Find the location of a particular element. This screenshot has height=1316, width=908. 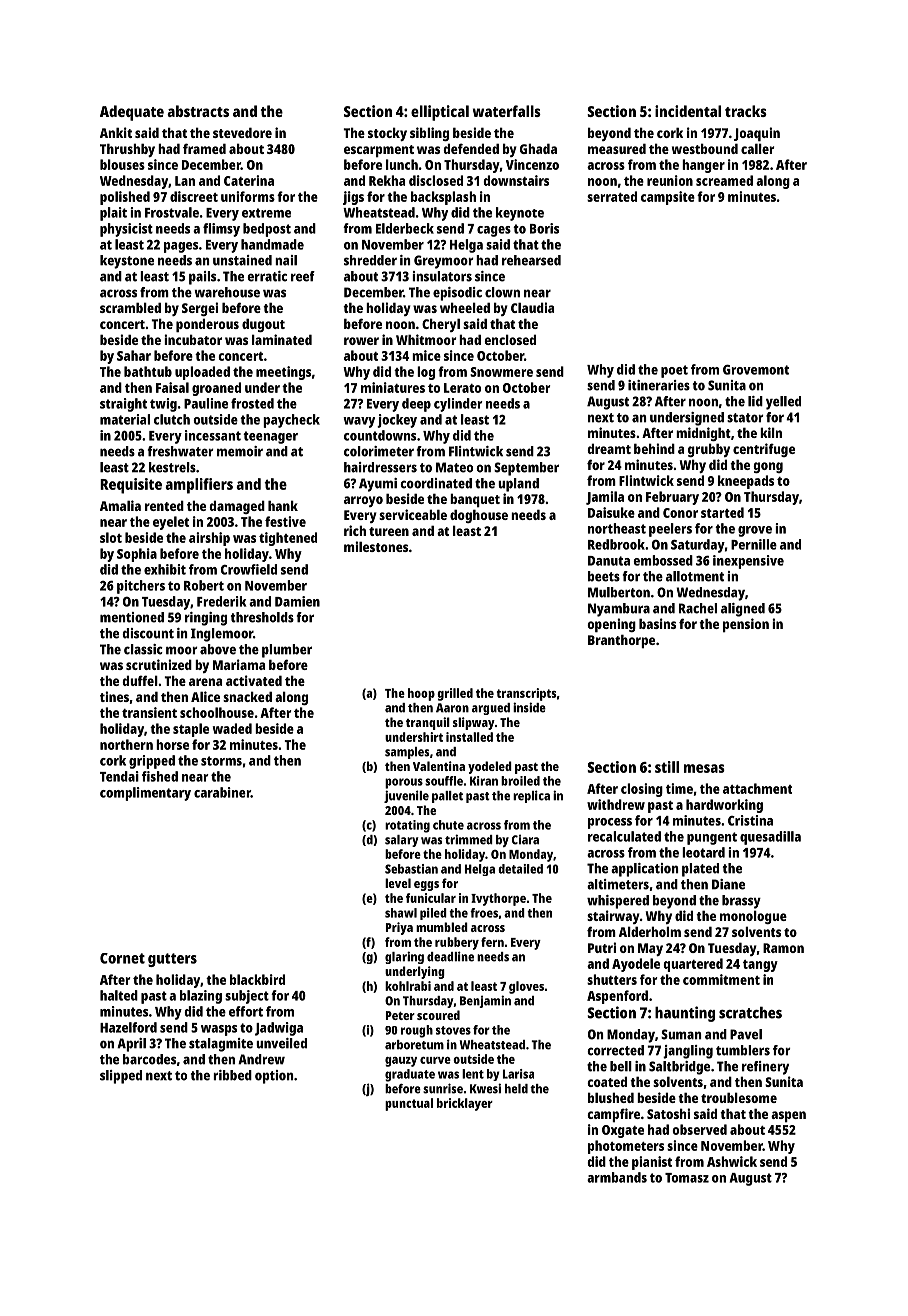

attachment is located at coordinates (757, 788).
